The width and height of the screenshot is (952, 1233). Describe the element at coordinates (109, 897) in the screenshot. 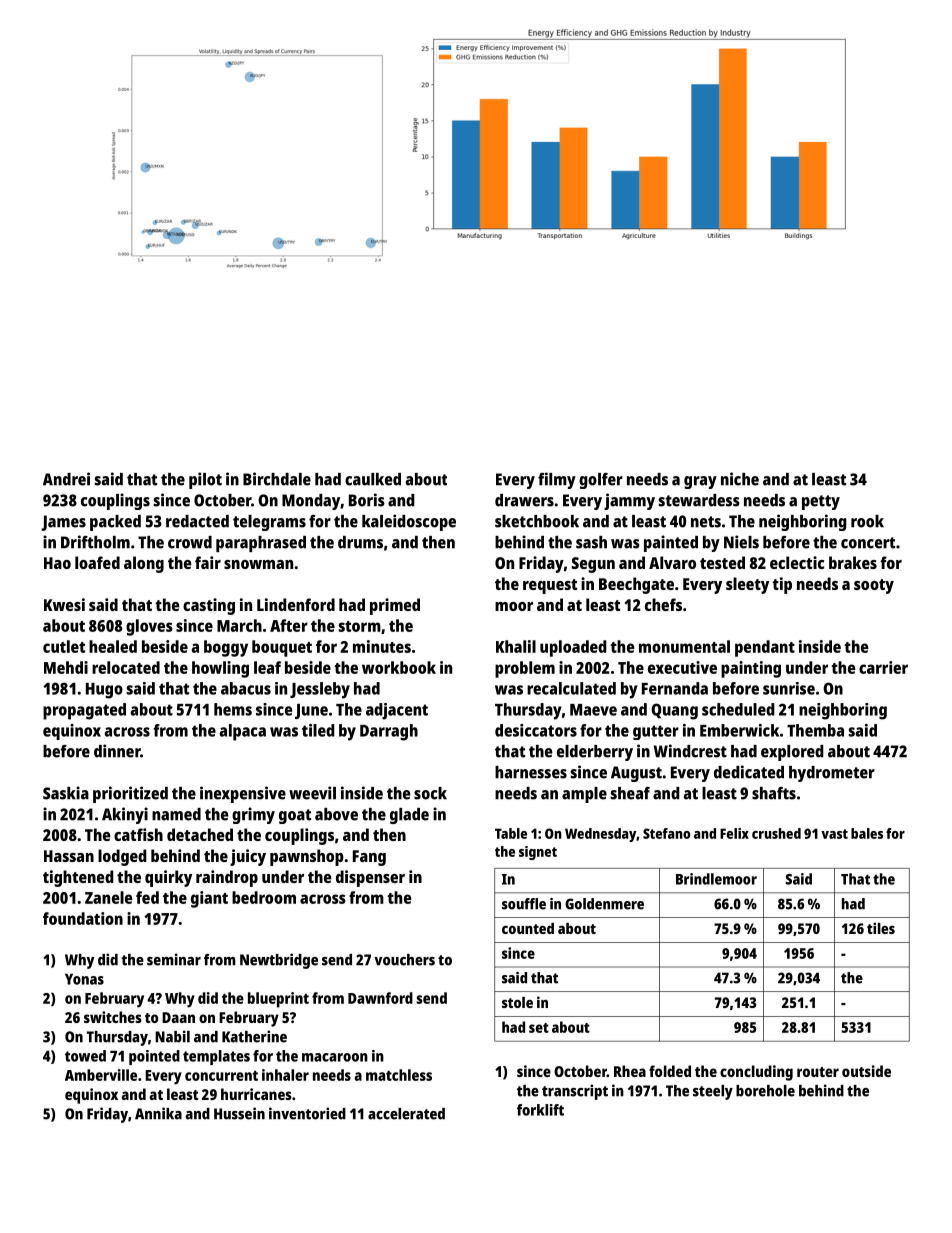

I see `Zanele` at that location.
